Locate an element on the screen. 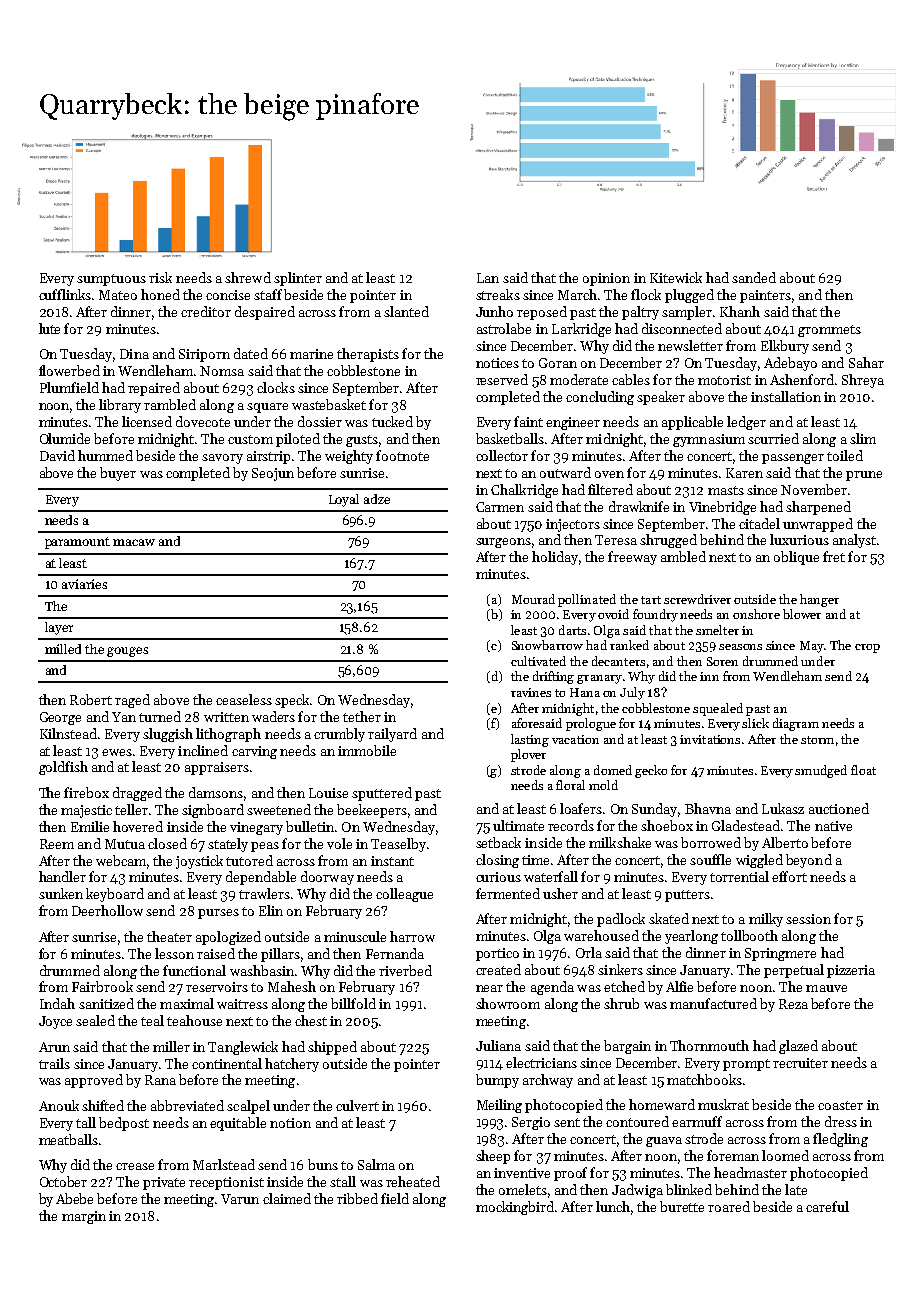 The width and height of the screenshot is (924, 1308). grommets is located at coordinates (829, 331).
